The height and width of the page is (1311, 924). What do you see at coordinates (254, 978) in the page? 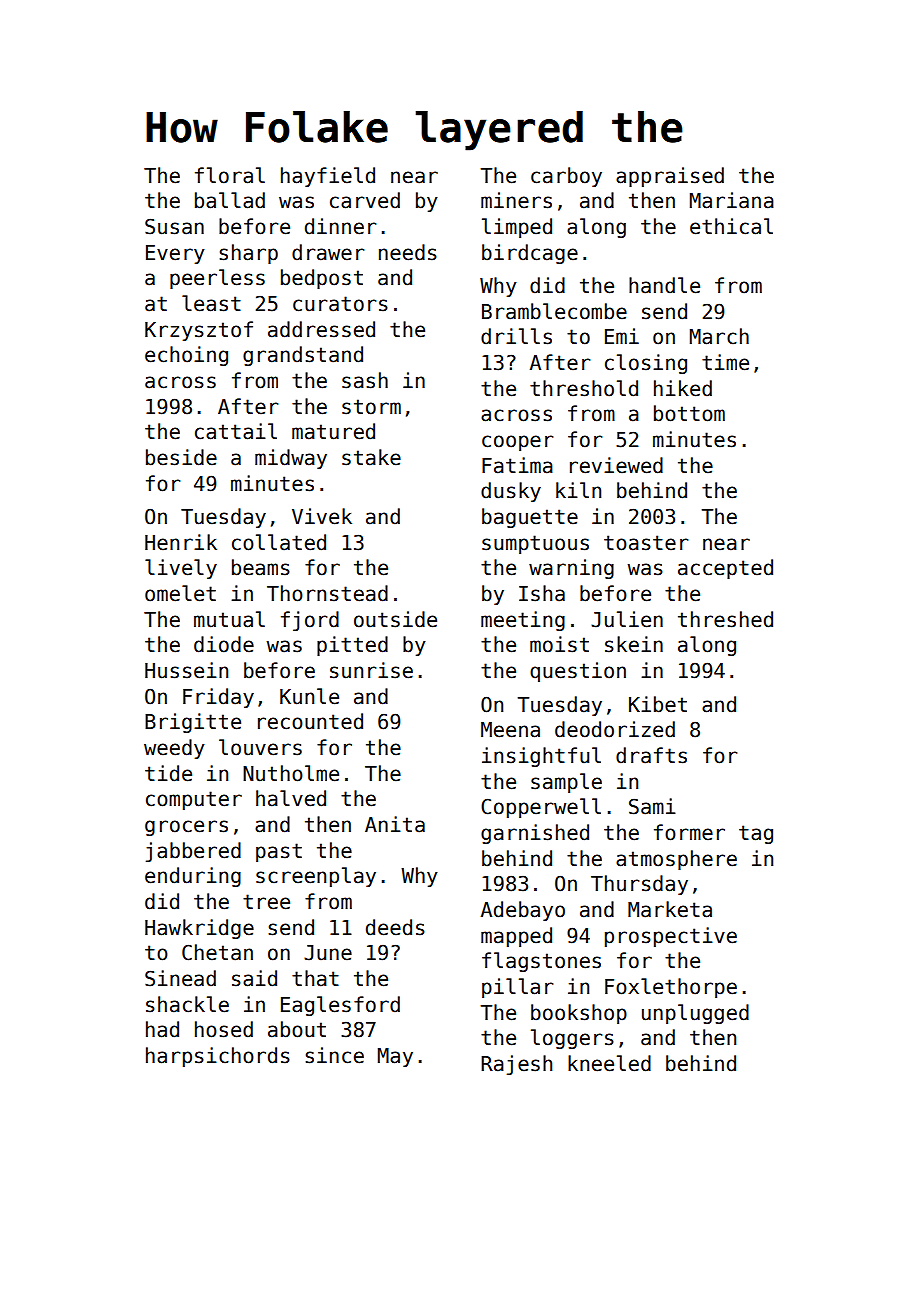
I see `said` at bounding box center [254, 978].
